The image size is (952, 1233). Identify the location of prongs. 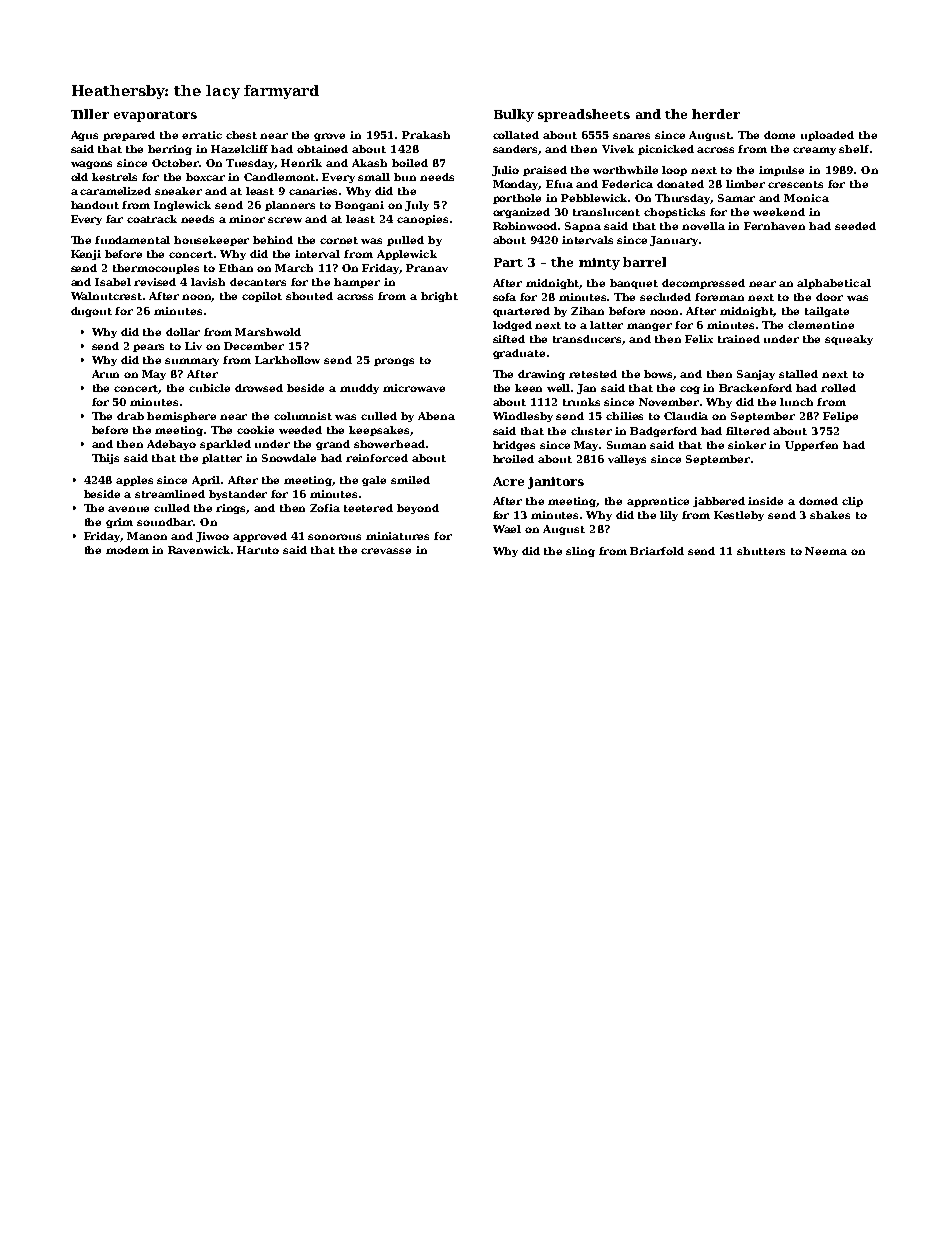
(394, 362).
